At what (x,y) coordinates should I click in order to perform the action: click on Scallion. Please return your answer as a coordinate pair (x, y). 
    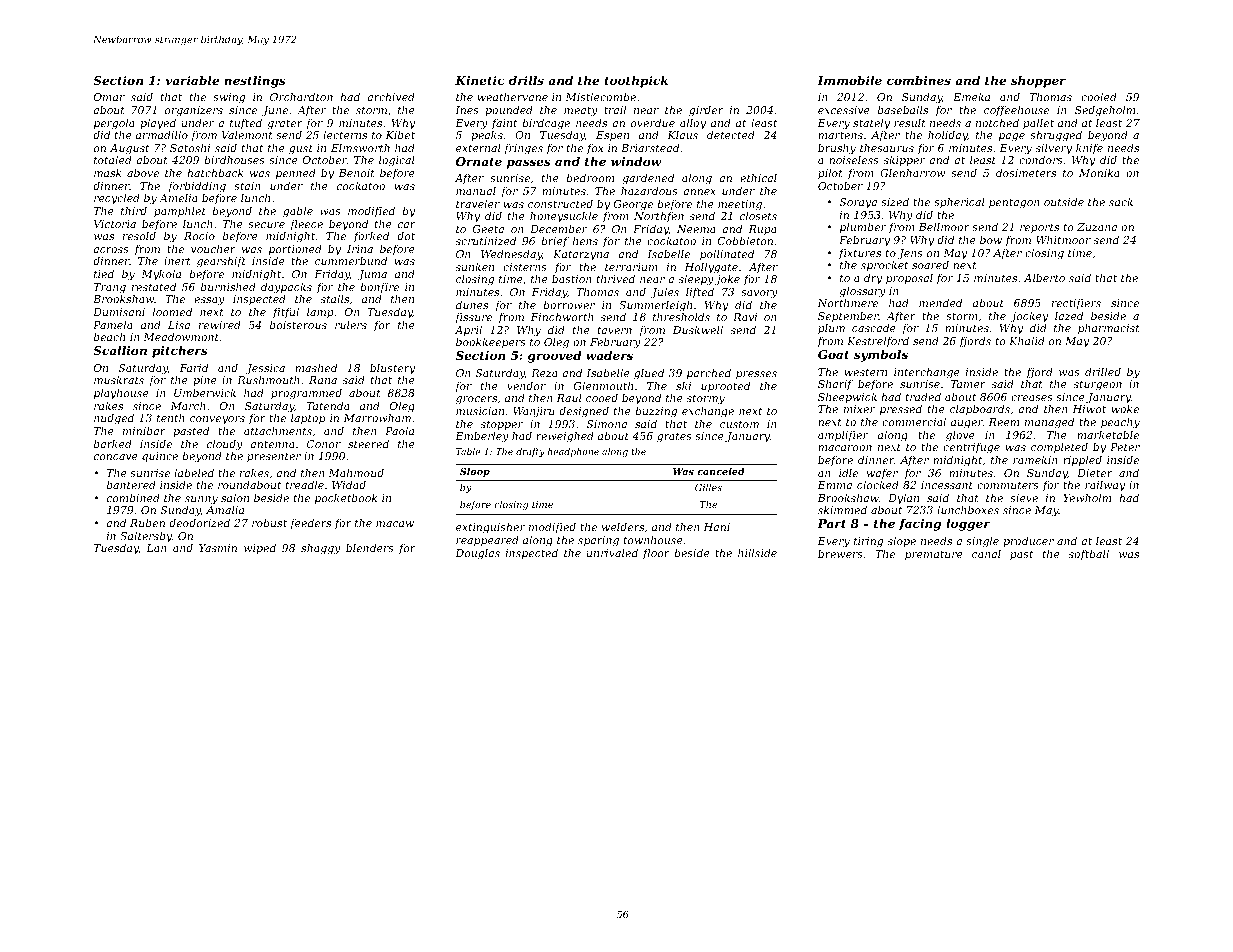
    Looking at the image, I should click on (120, 350).
